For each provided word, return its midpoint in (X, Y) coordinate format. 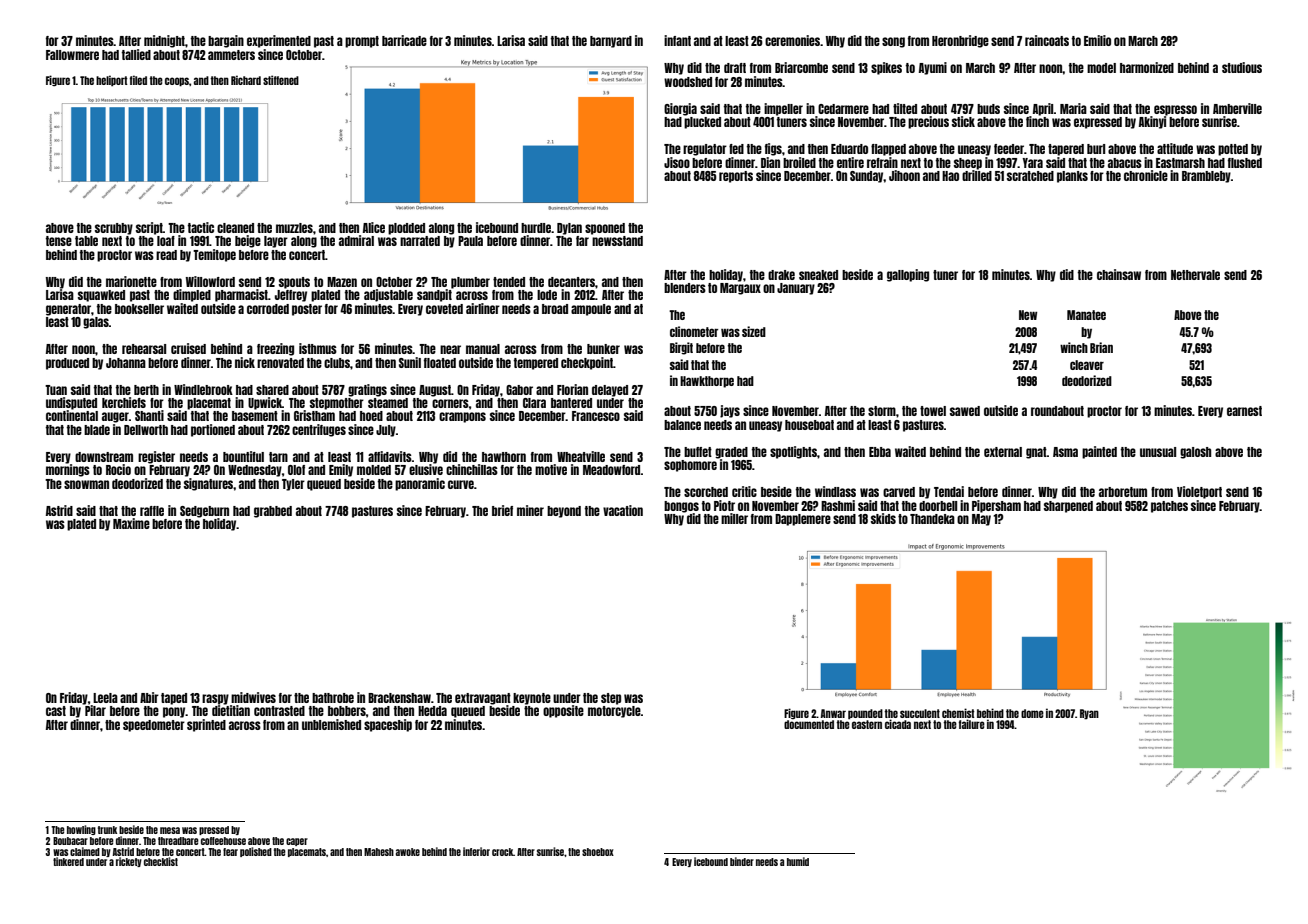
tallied (136, 54)
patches (1169, 507)
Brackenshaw (399, 698)
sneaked (818, 275)
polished (256, 852)
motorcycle (614, 712)
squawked (101, 296)
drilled (977, 175)
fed (736, 149)
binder (742, 861)
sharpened (1068, 507)
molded (374, 470)
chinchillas (472, 469)
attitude (1175, 148)
